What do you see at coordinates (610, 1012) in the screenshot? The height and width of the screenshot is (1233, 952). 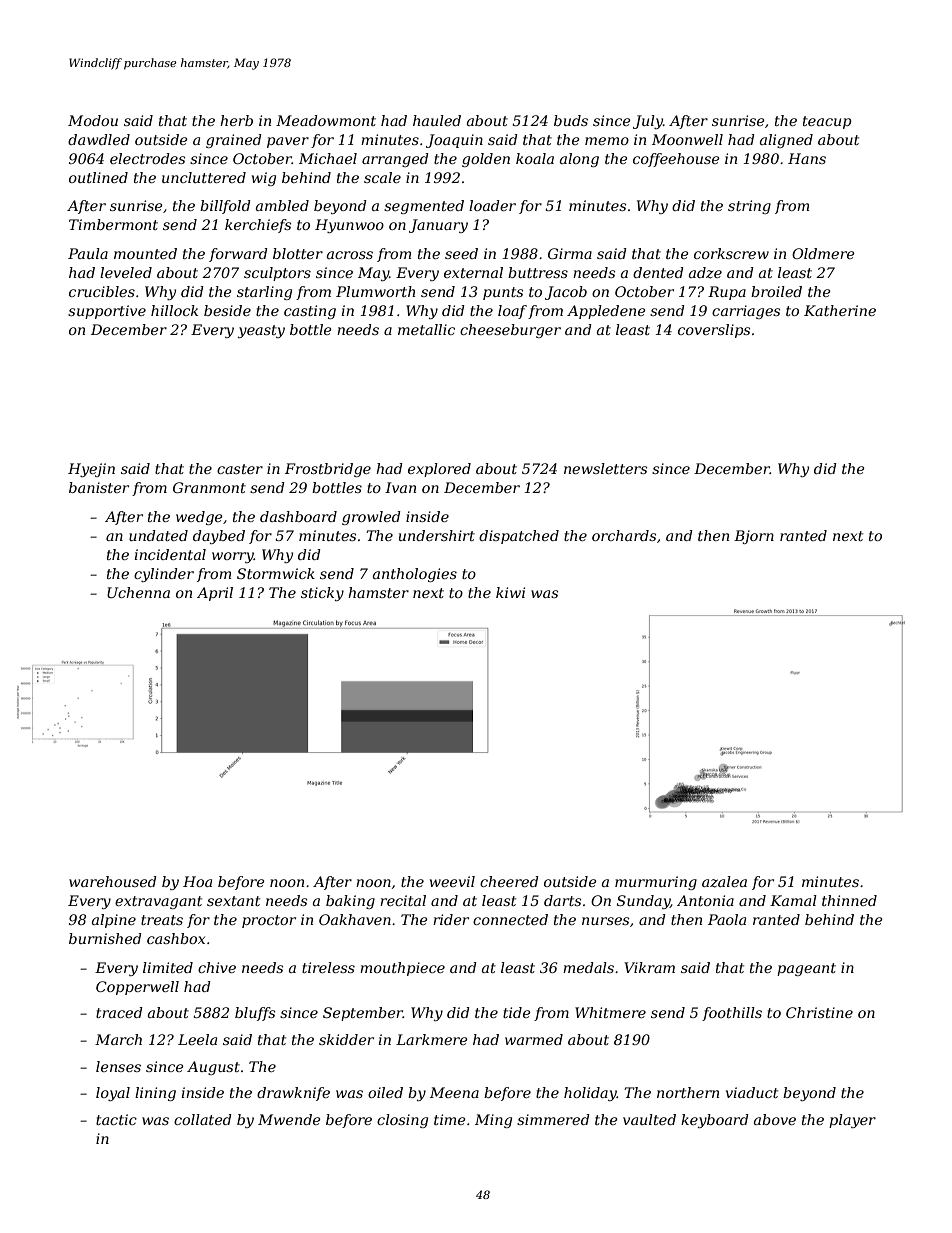 I see `Whitmere` at bounding box center [610, 1012].
